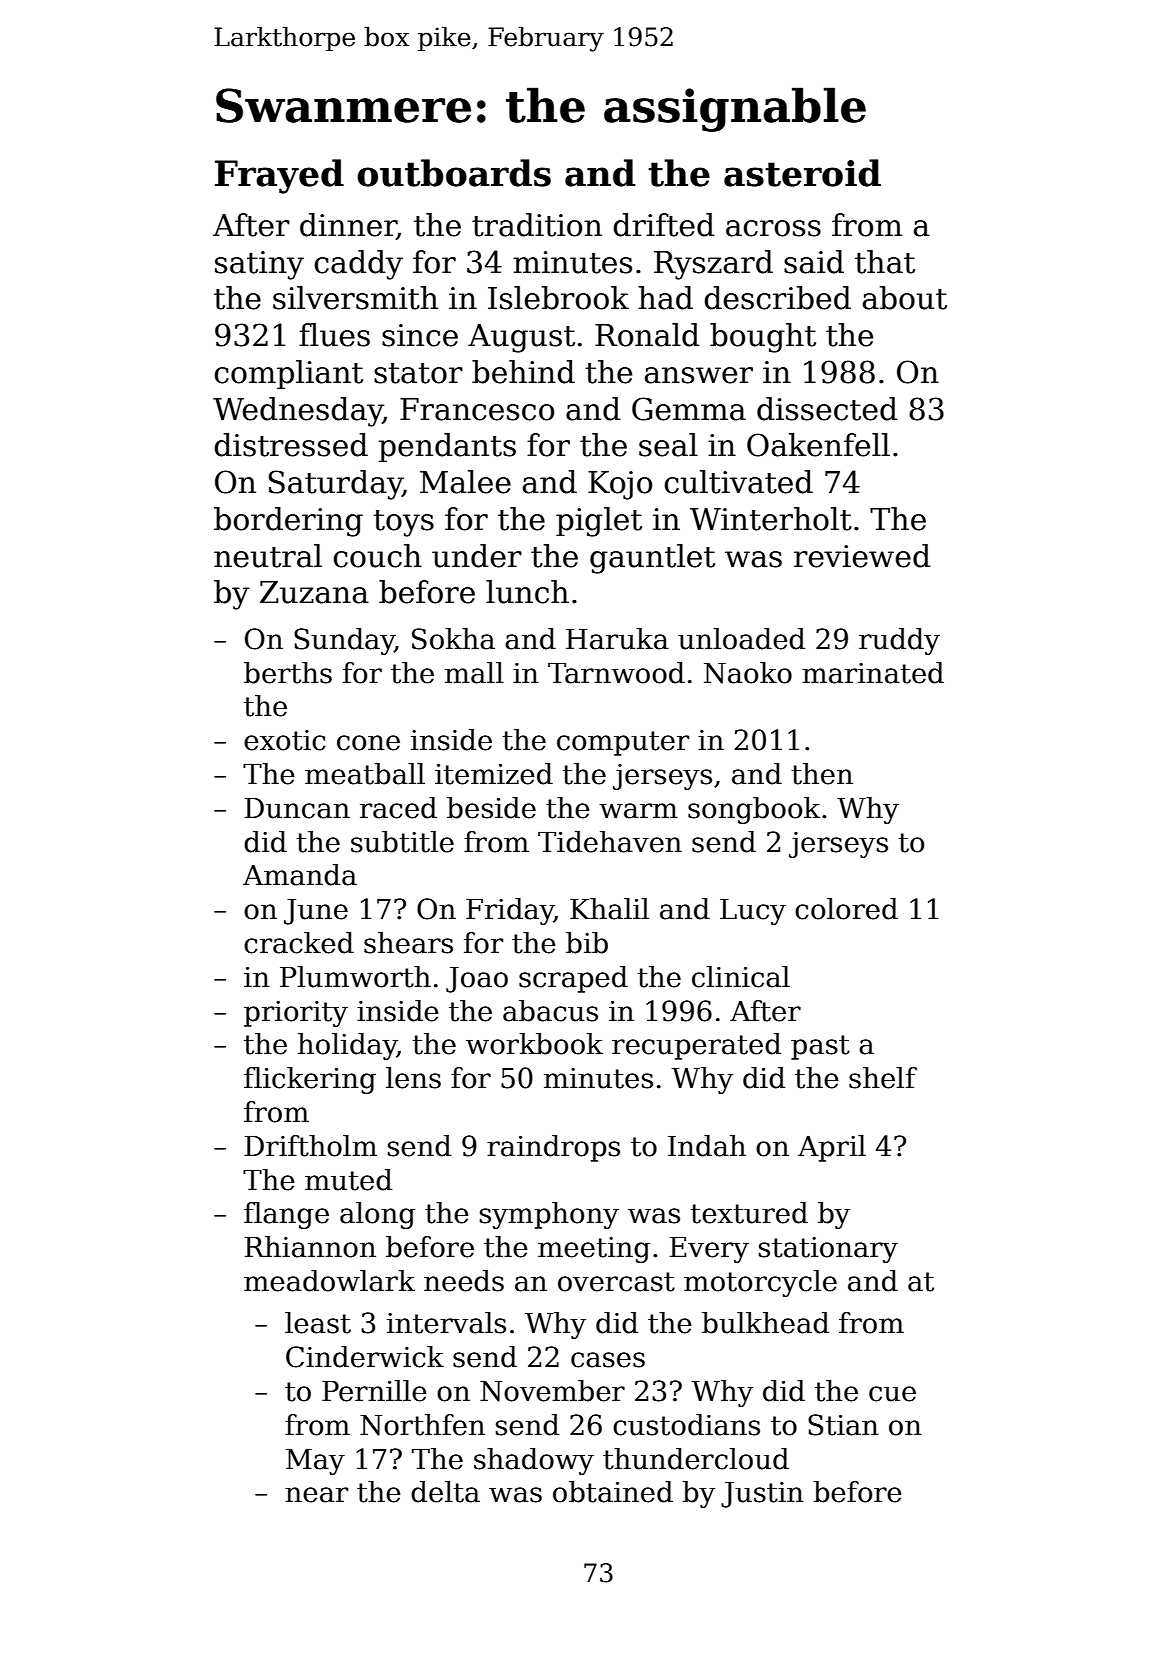 Image resolution: width=1165 pixels, height=1654 pixels. What do you see at coordinates (617, 639) in the screenshot?
I see `Haruka` at bounding box center [617, 639].
